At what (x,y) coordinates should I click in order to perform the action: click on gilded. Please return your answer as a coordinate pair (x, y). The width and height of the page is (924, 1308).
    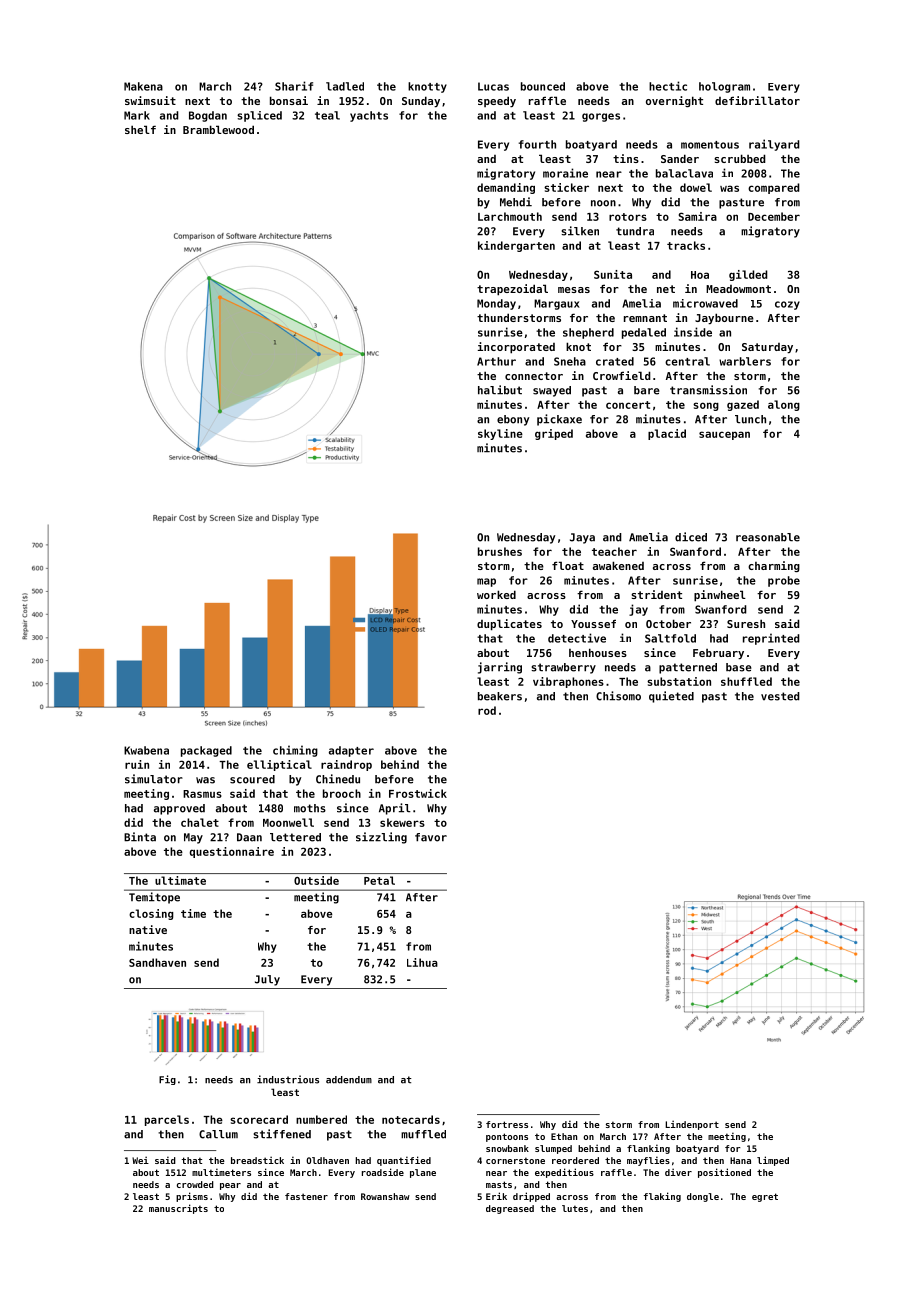
    Looking at the image, I should click on (748, 275).
